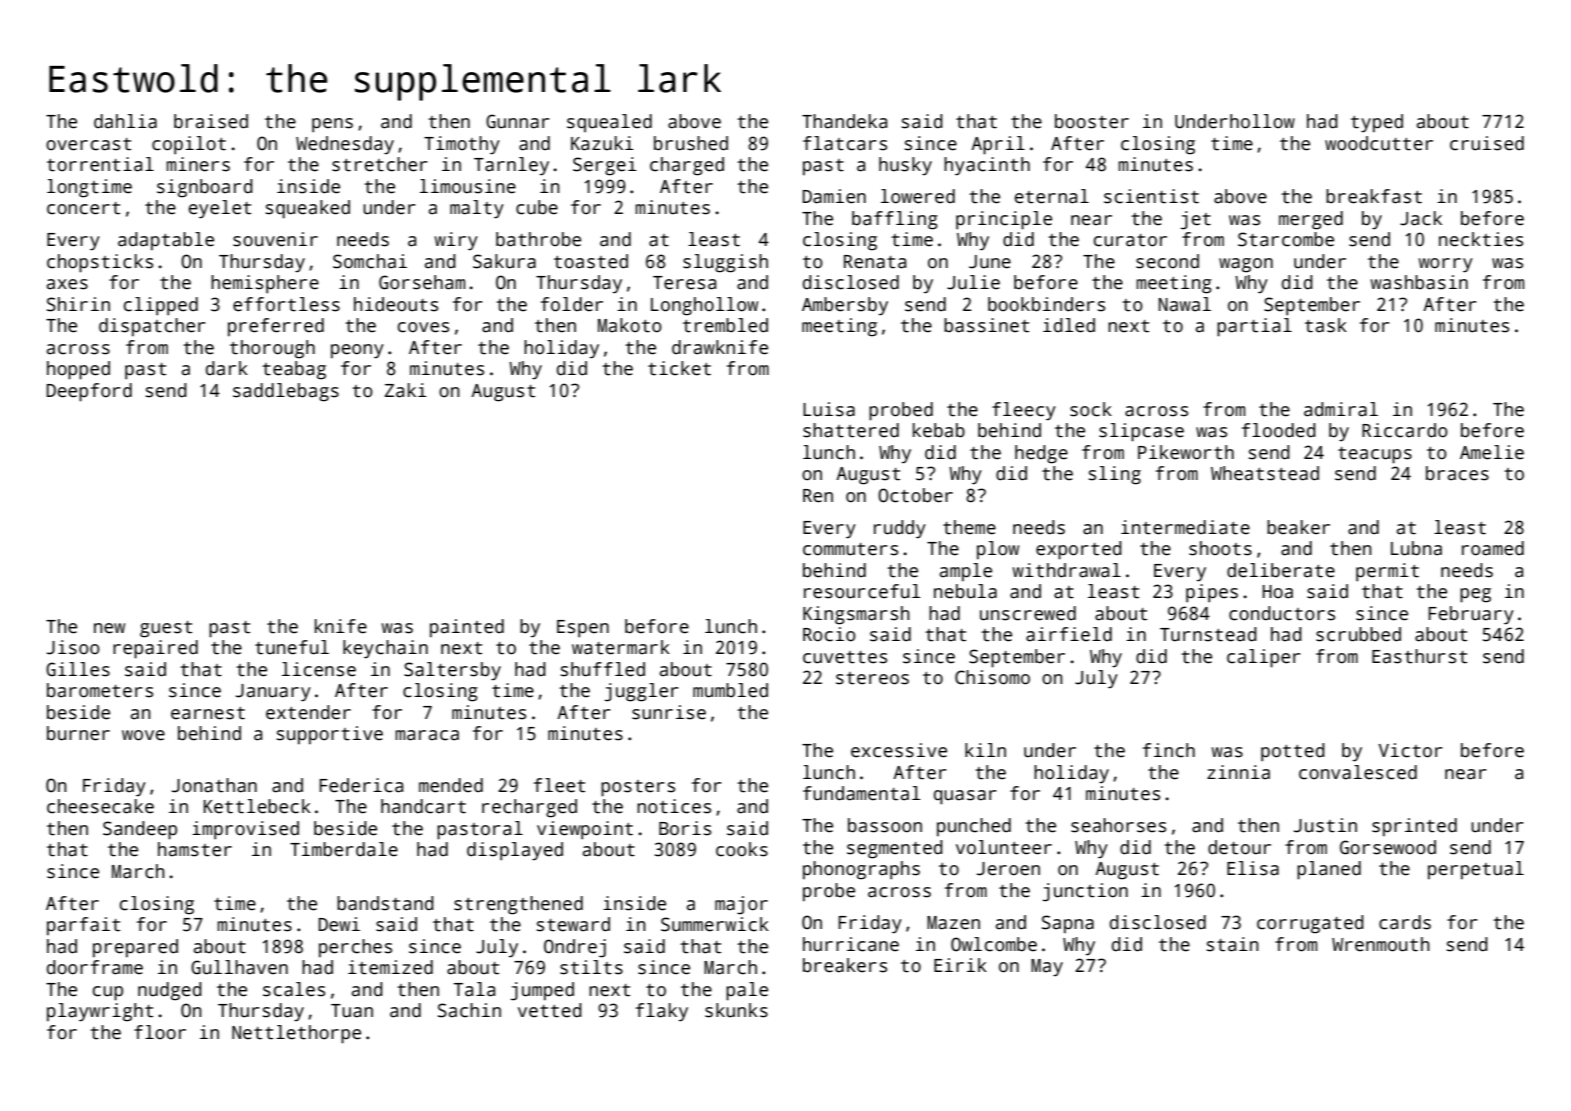 The image size is (1571, 1111). Describe the element at coordinates (829, 409) in the document. I see `Luisa` at that location.
